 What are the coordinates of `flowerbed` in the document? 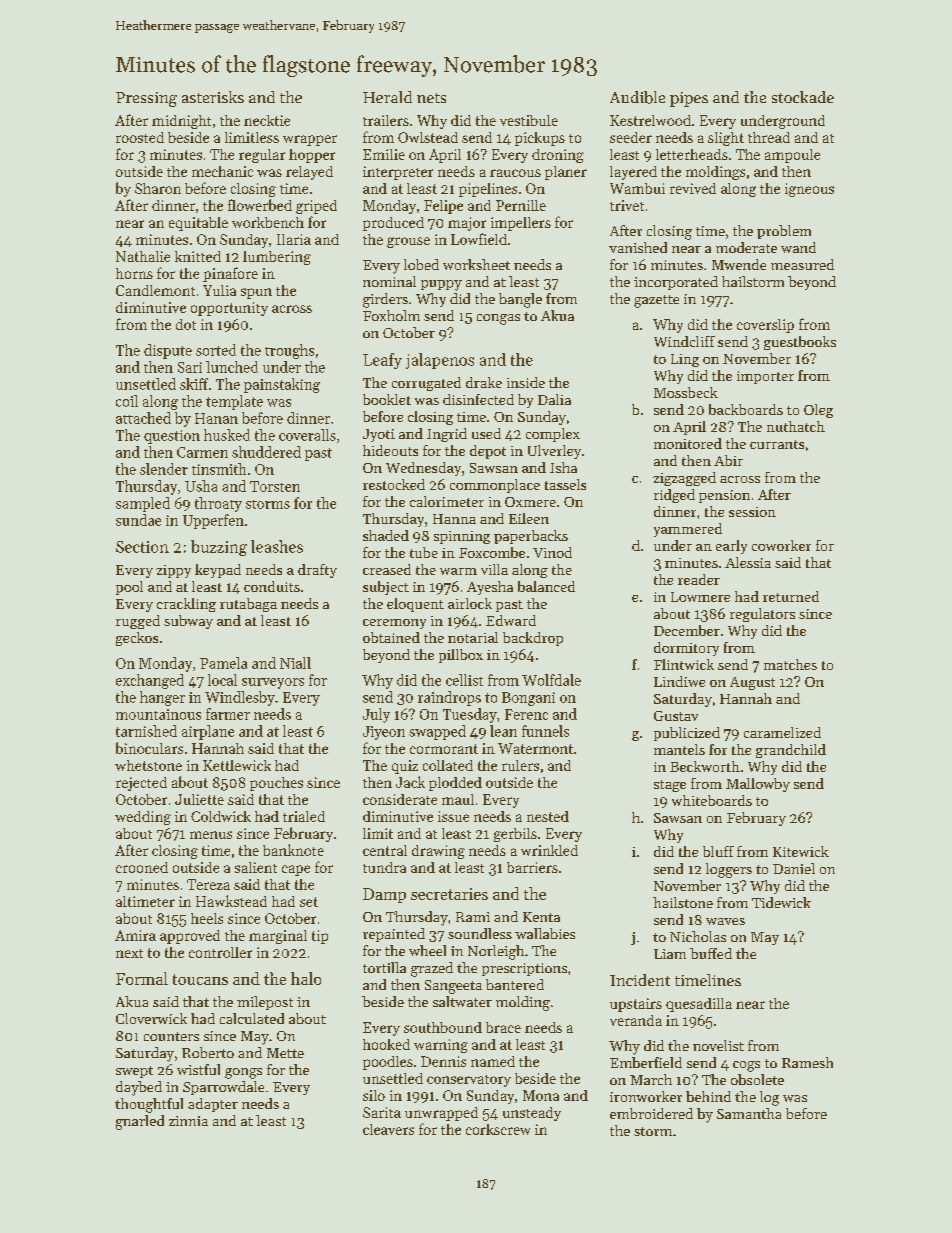 It's located at (260, 205).
